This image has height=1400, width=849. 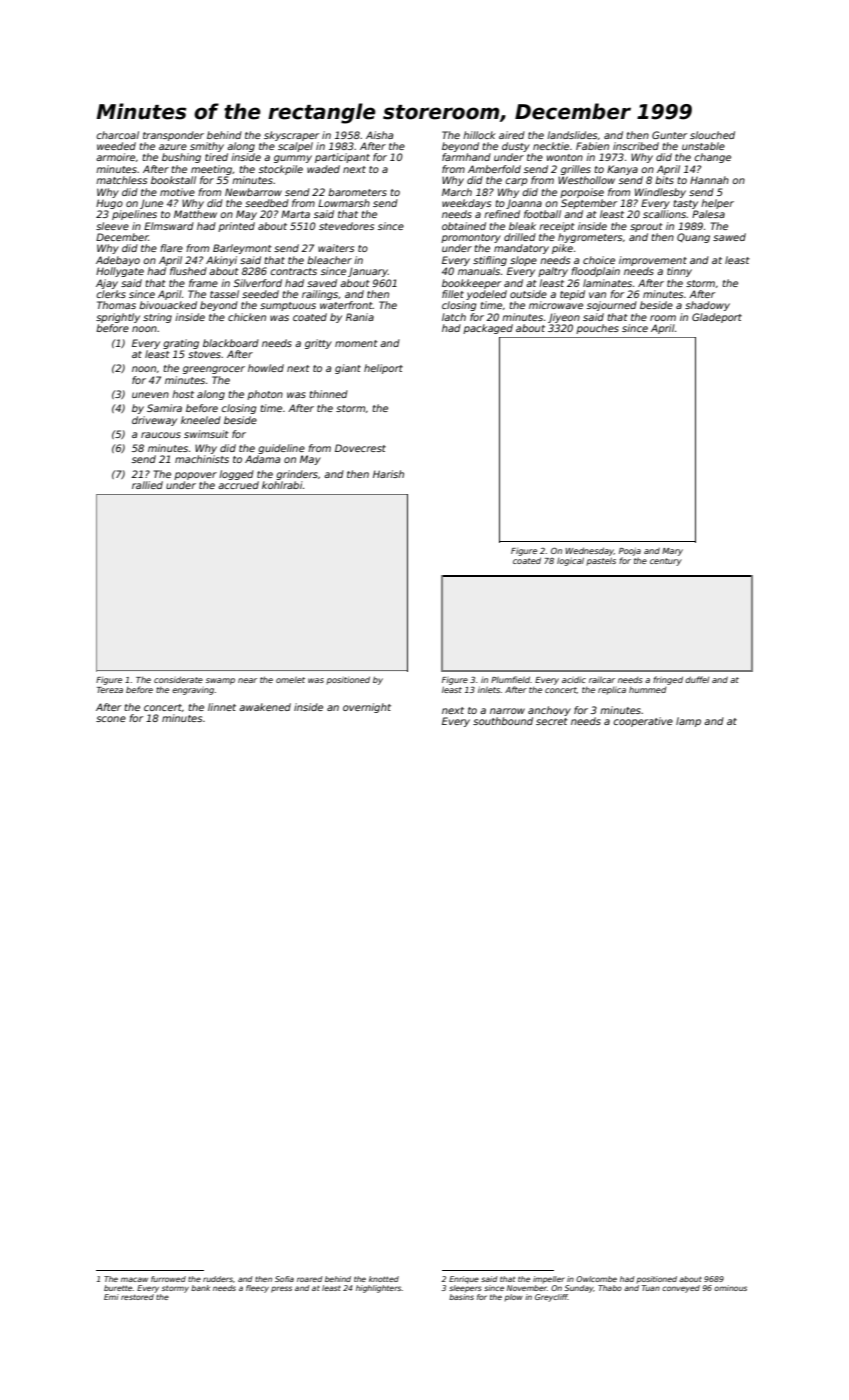 What do you see at coordinates (379, 135) in the image?
I see `Aisha` at bounding box center [379, 135].
